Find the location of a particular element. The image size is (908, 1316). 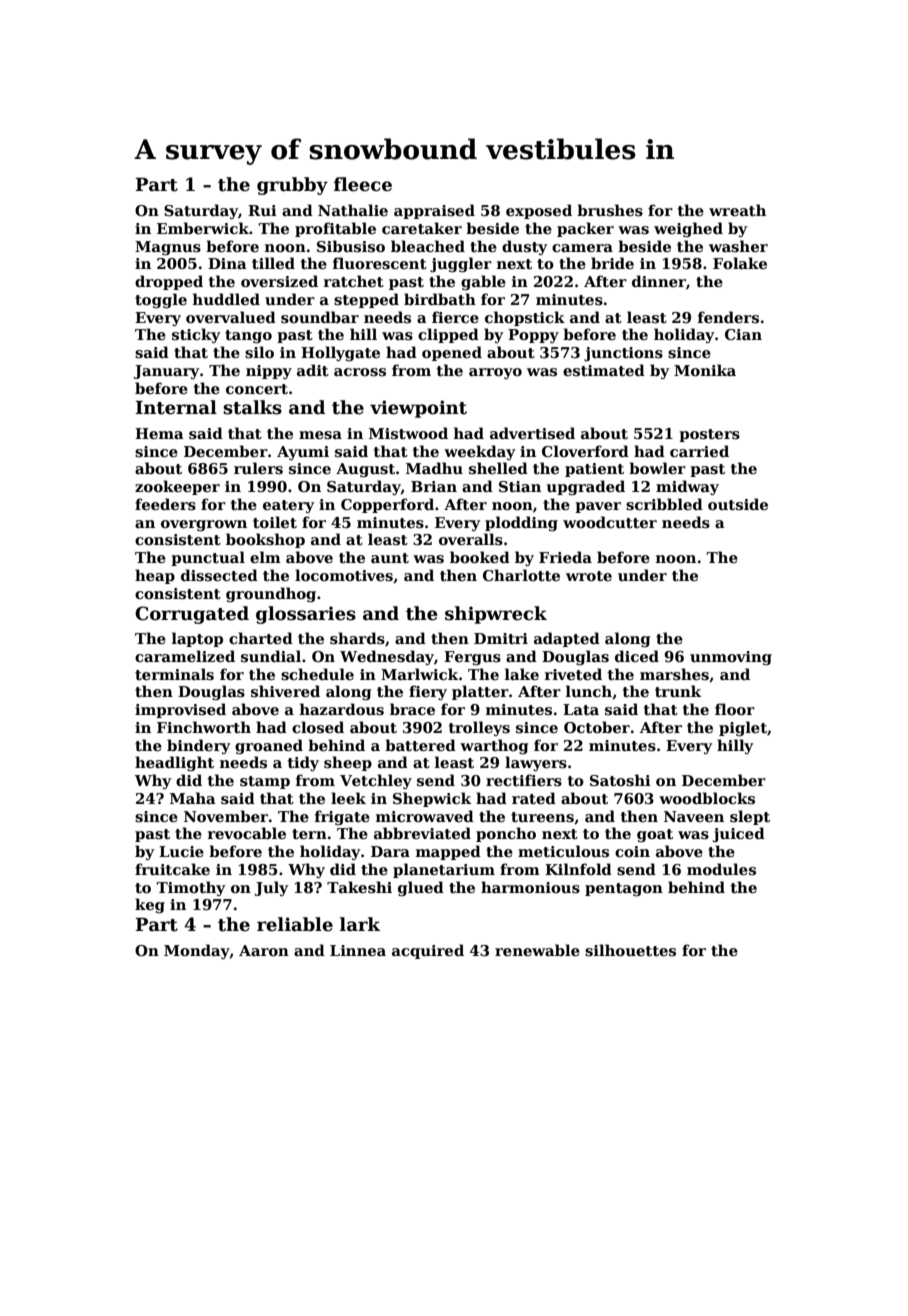

wreath is located at coordinates (737, 210).
